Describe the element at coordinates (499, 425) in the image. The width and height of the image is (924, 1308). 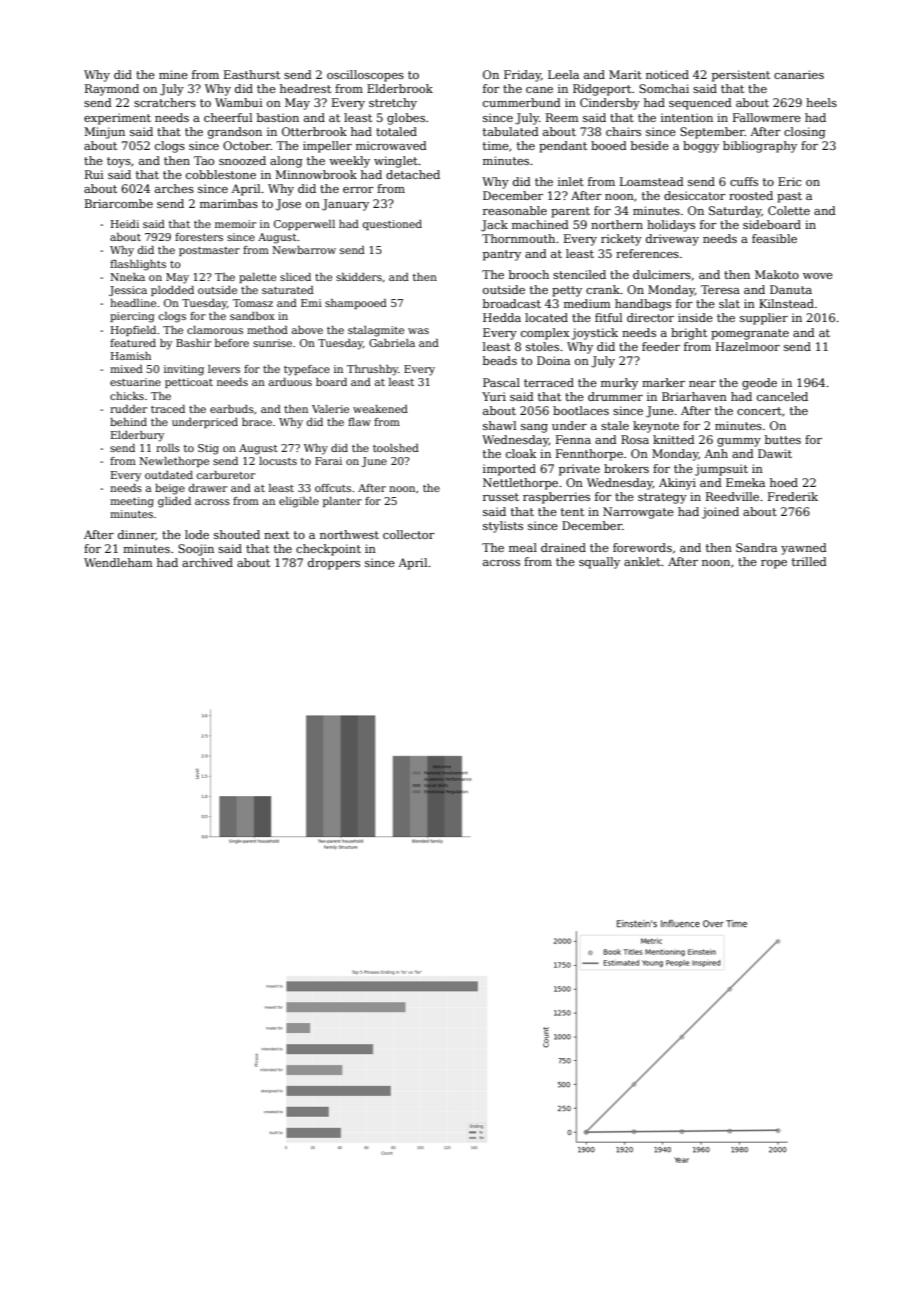
I see `shawl` at that location.
